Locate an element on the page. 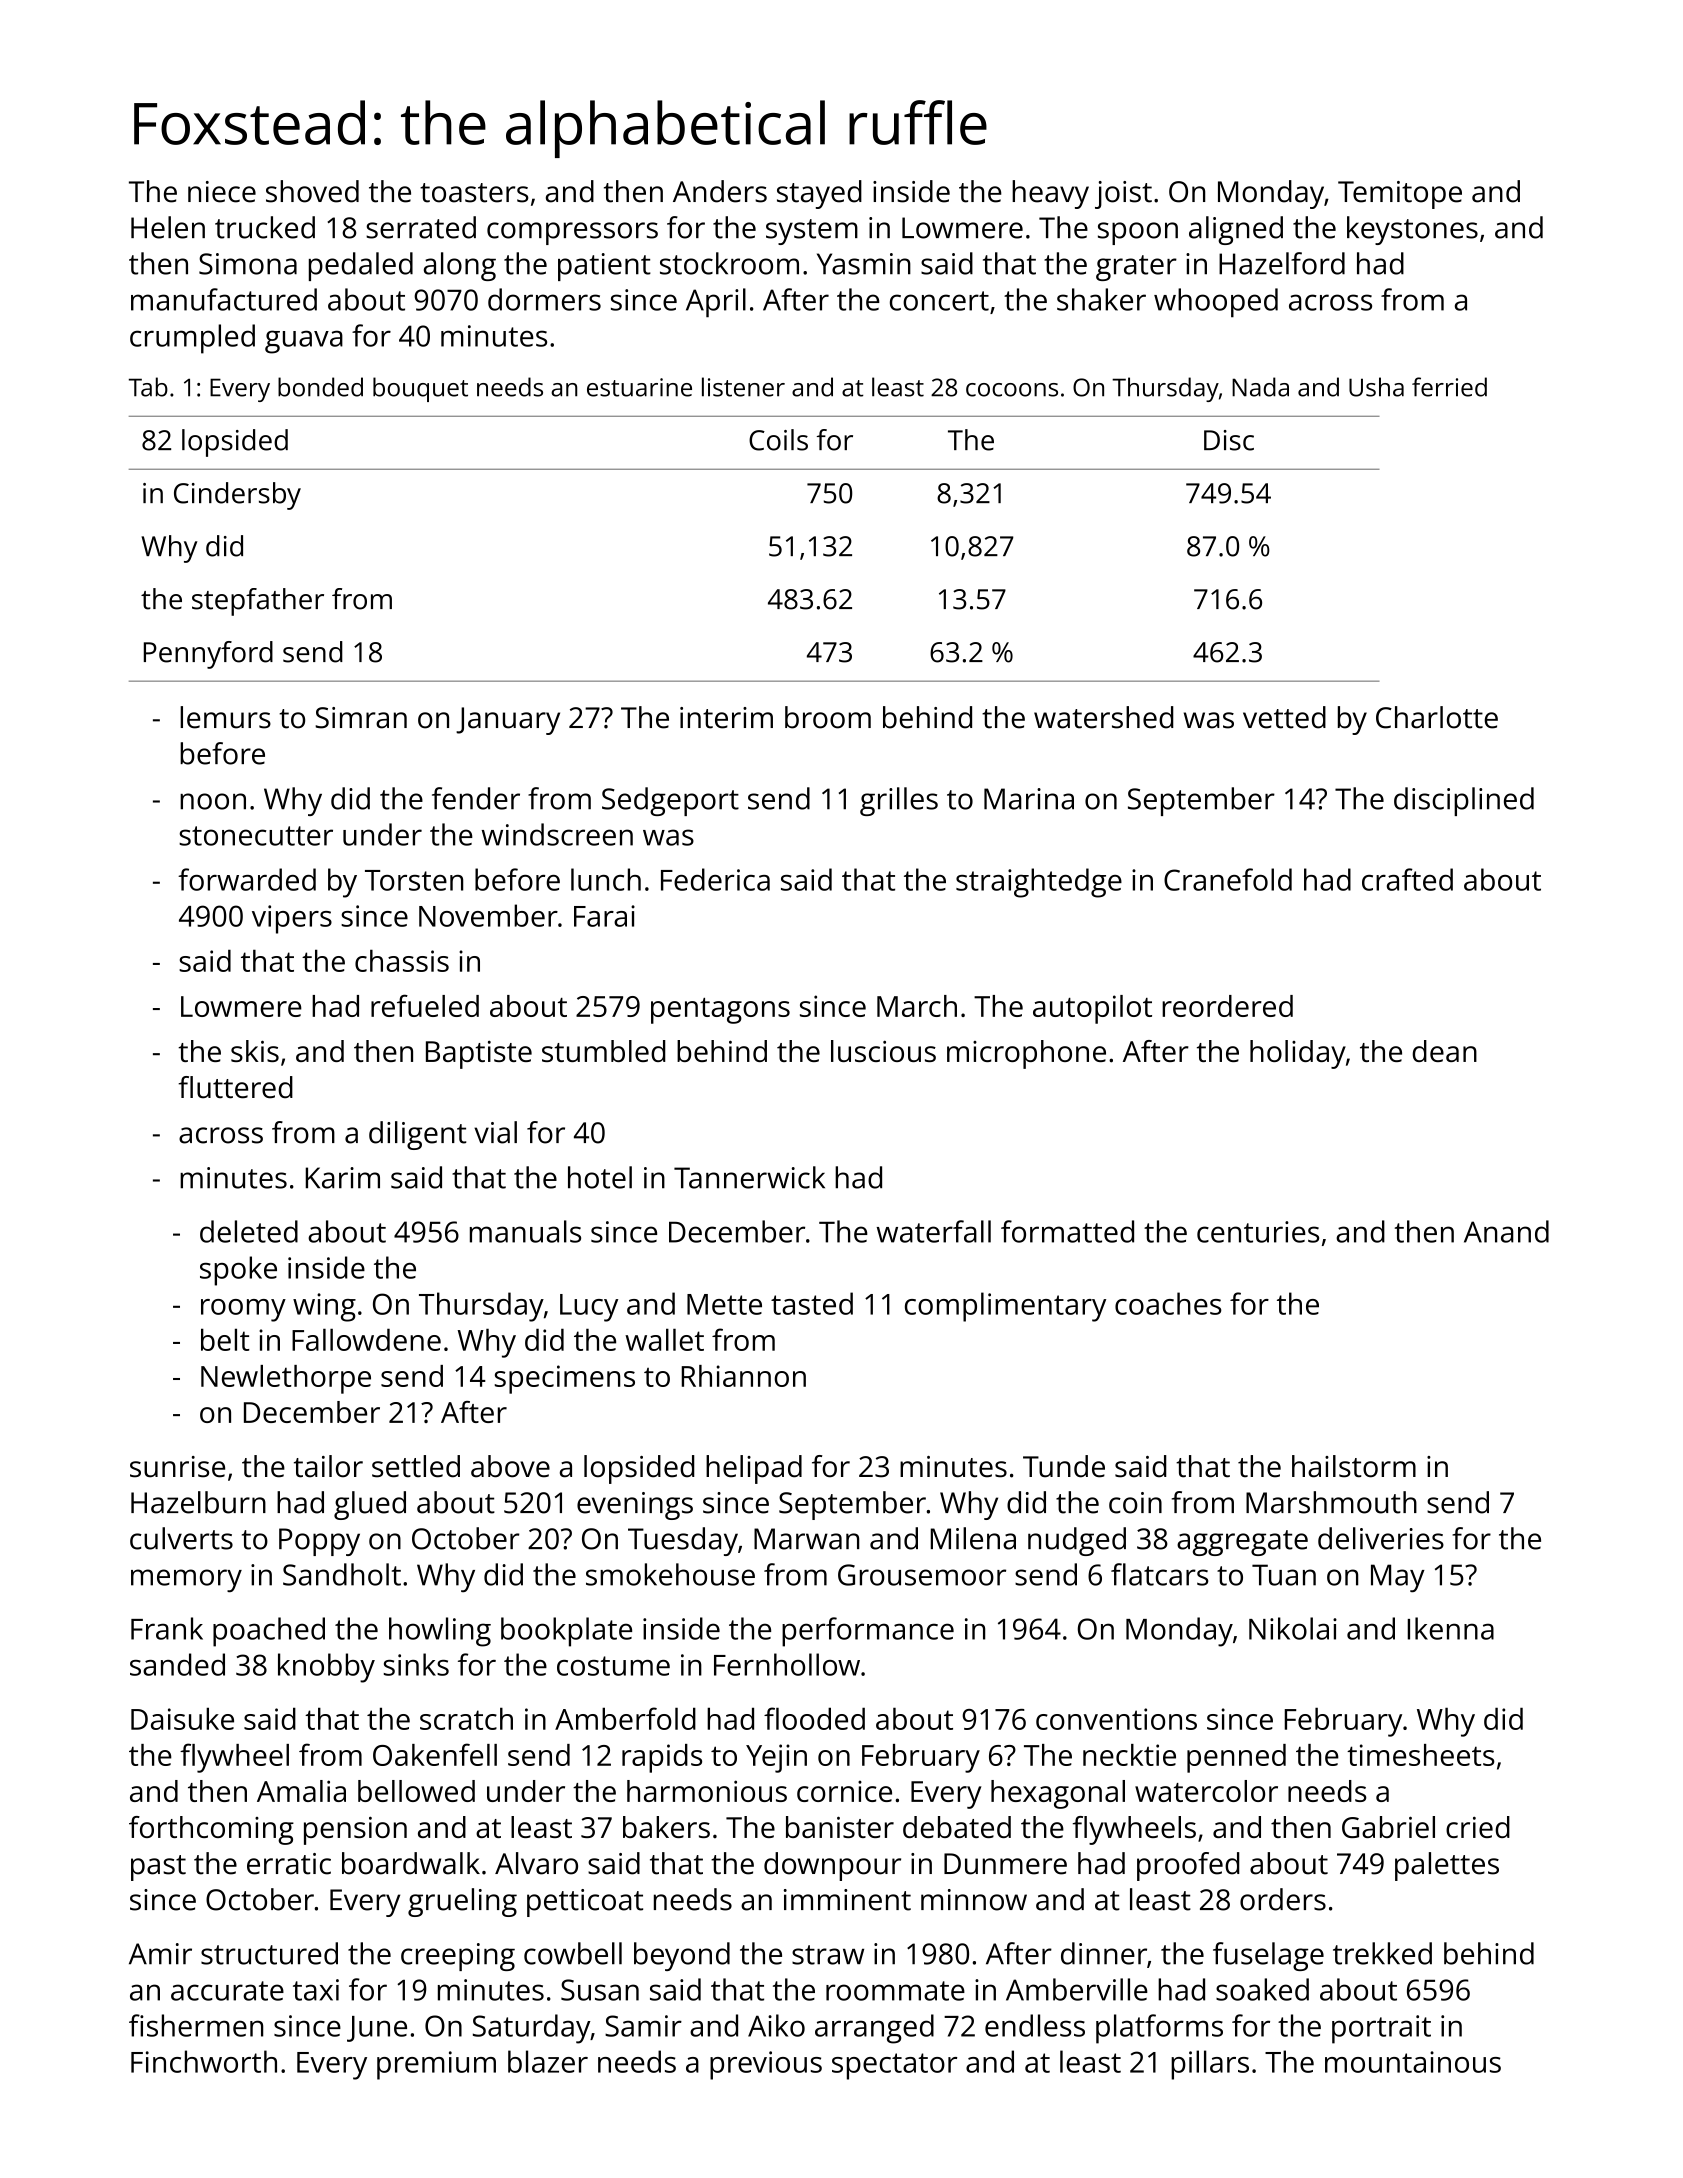 The height and width of the image is (2178, 1683). serrated is located at coordinates (421, 227).
